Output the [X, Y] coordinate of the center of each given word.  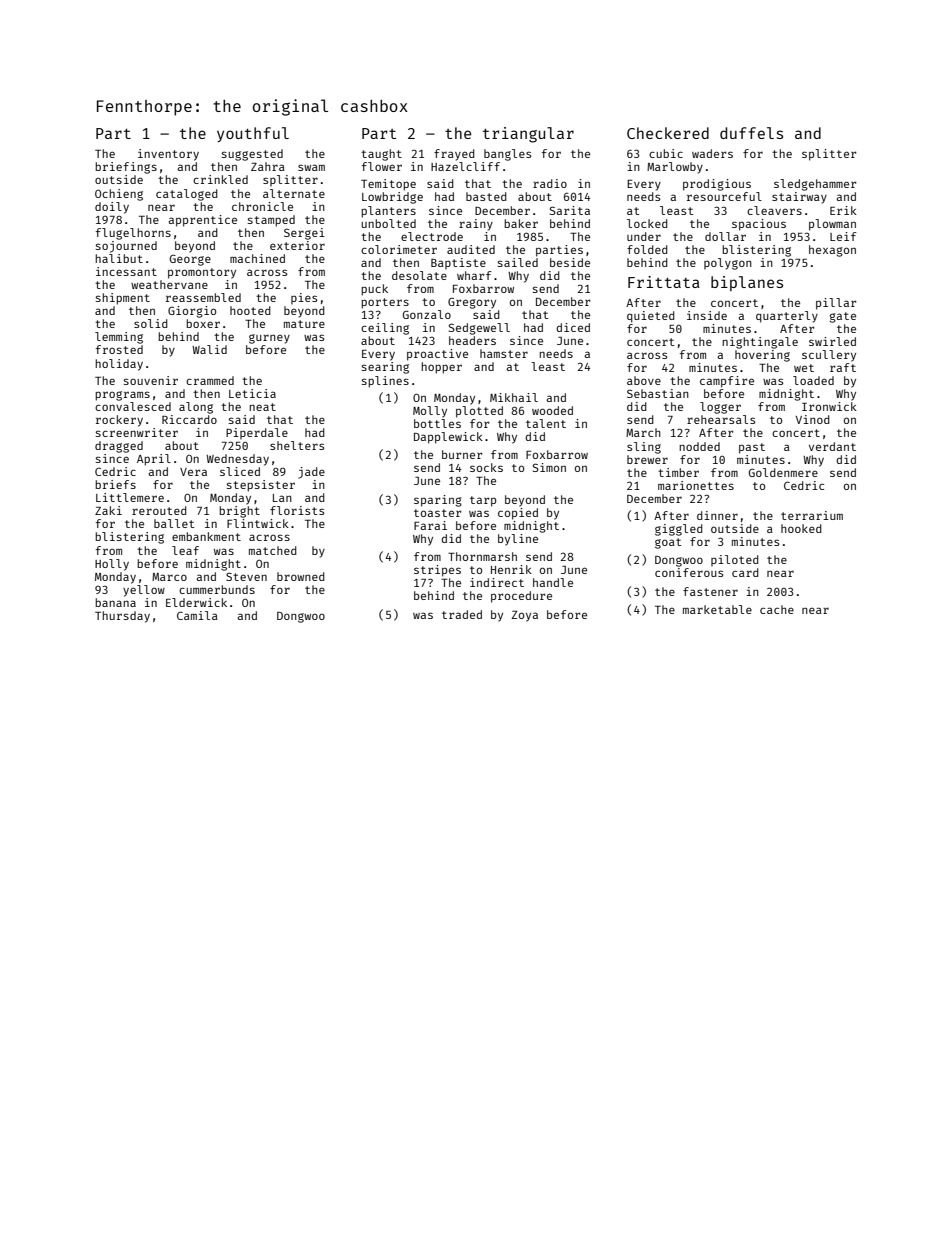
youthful [253, 134]
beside [570, 262]
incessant [126, 271]
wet [804, 368]
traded [462, 614]
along [196, 408]
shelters [297, 445]
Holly [112, 565]
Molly [430, 412]
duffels [751, 133]
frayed [454, 155]
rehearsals [721, 419]
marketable [717, 609]
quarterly [787, 317]
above [644, 380]
